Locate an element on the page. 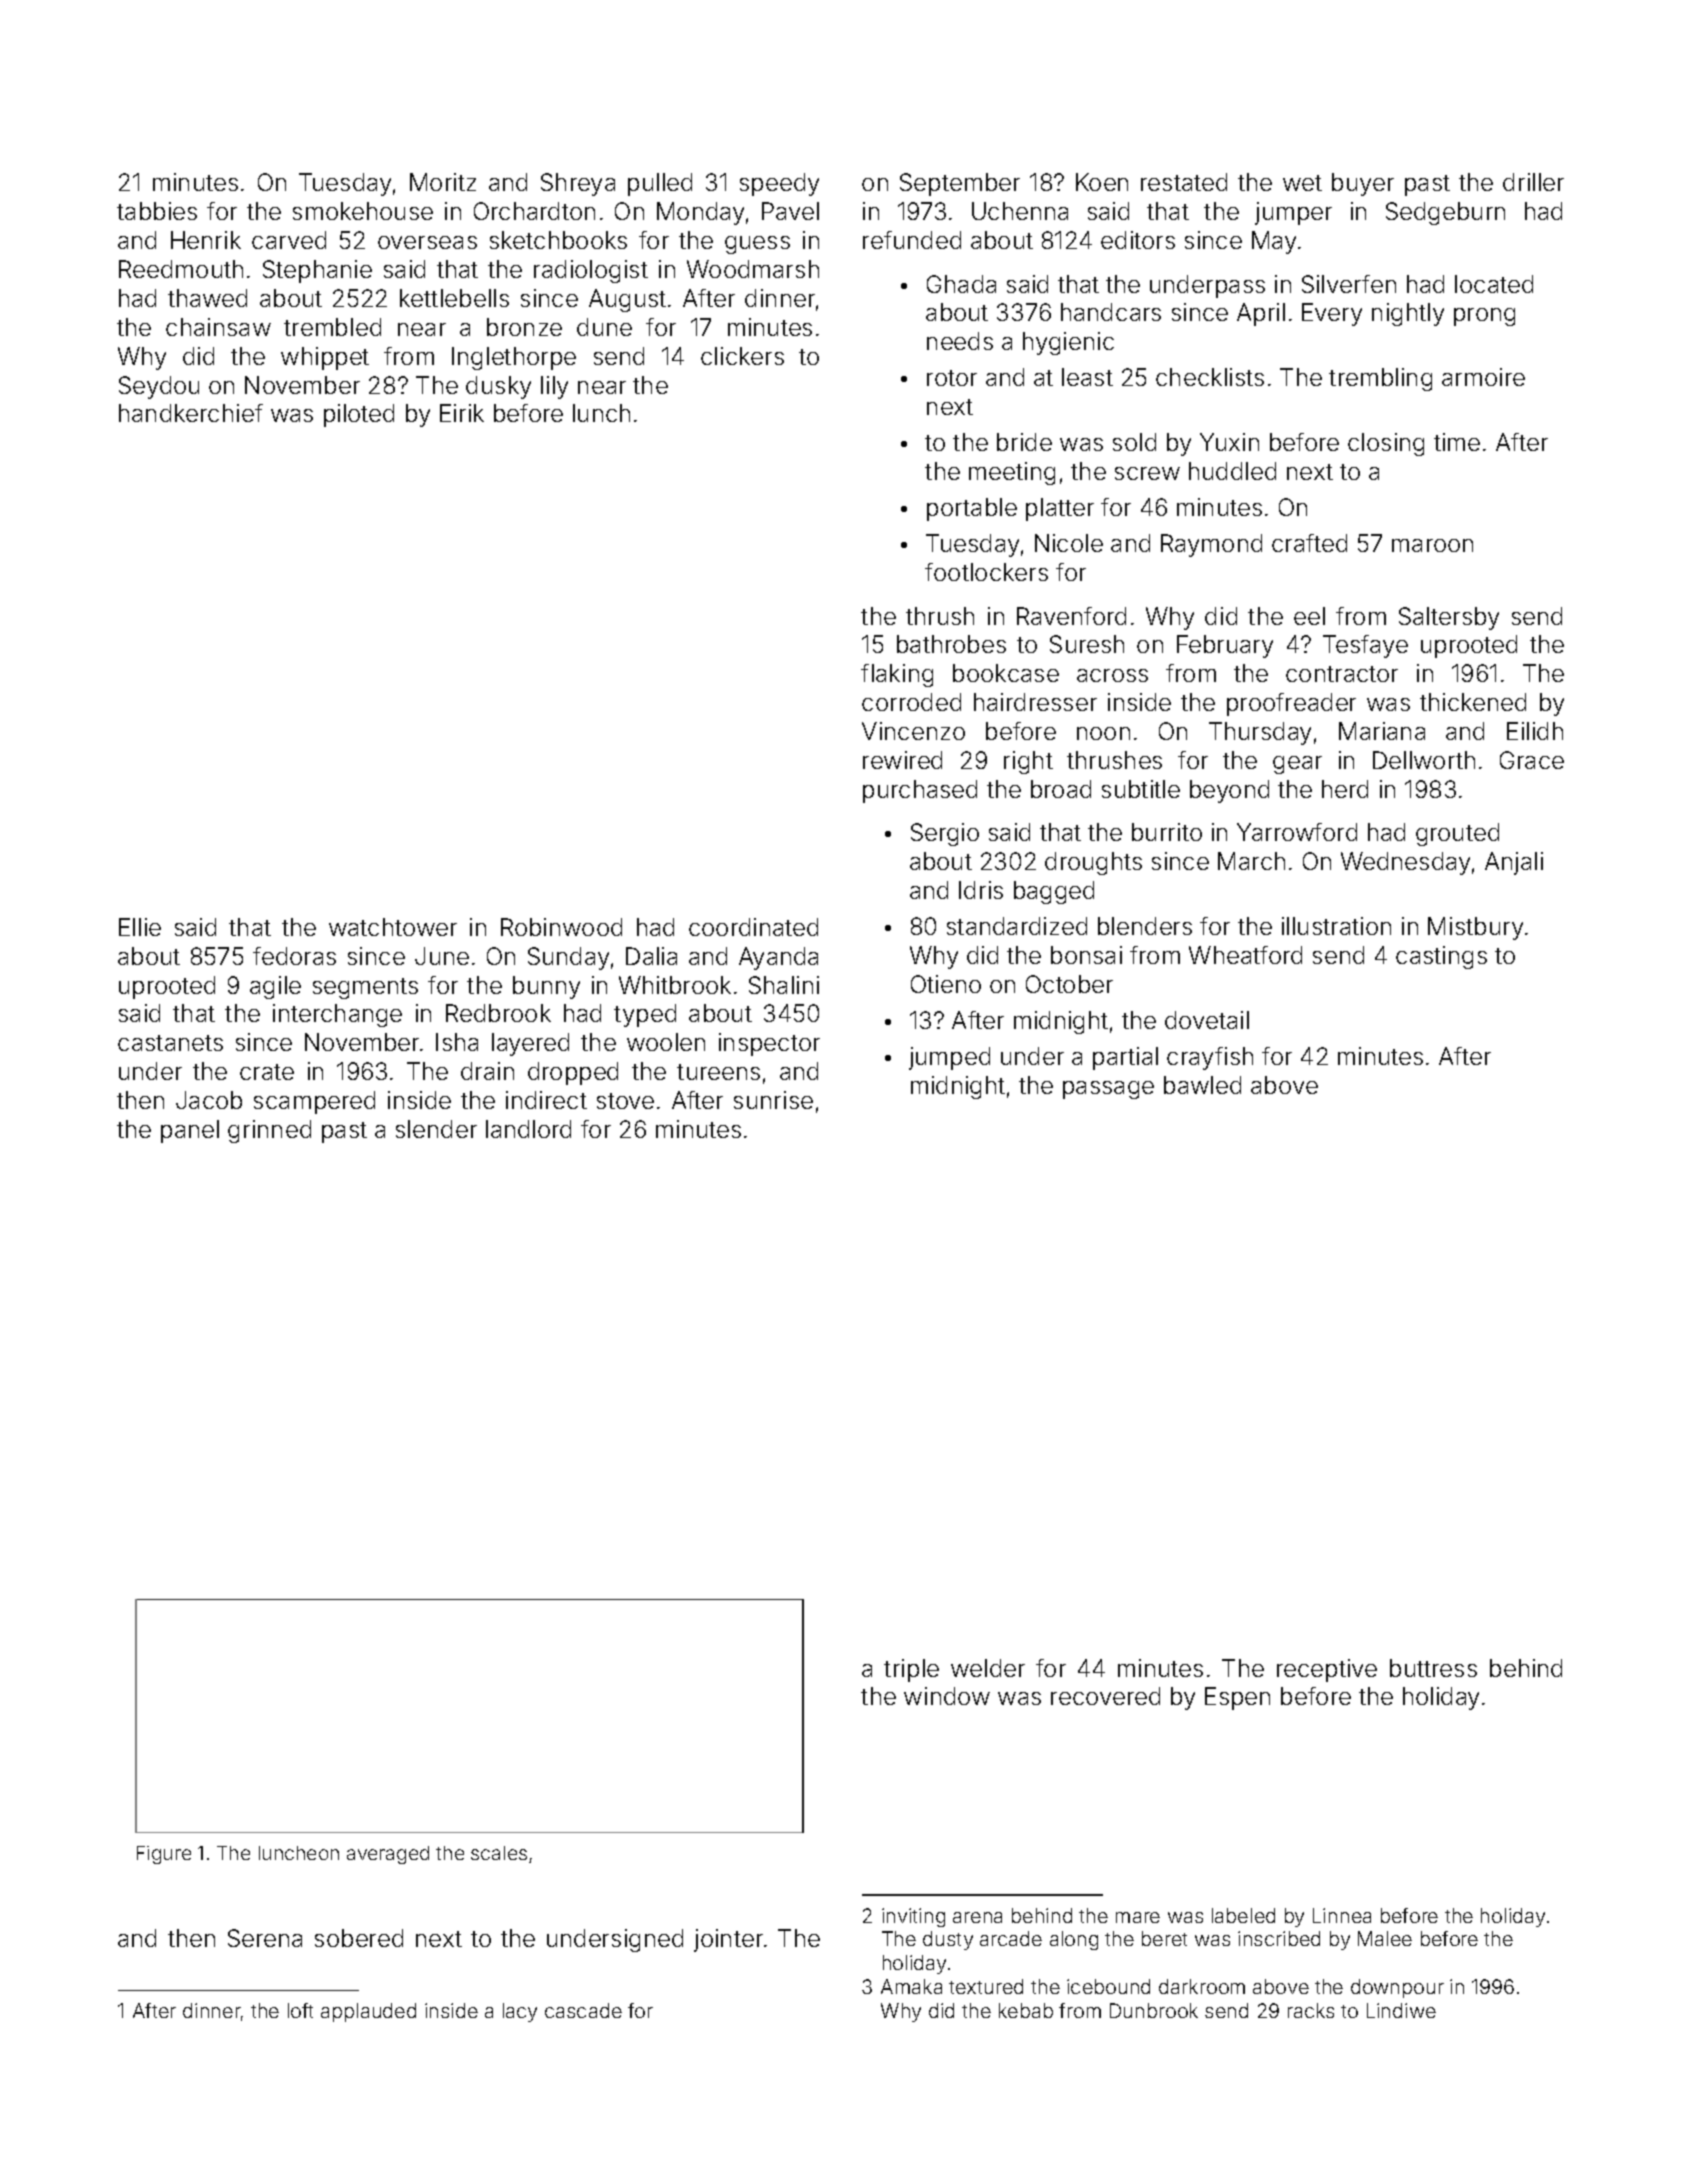  bawled is located at coordinates (1202, 1085).
